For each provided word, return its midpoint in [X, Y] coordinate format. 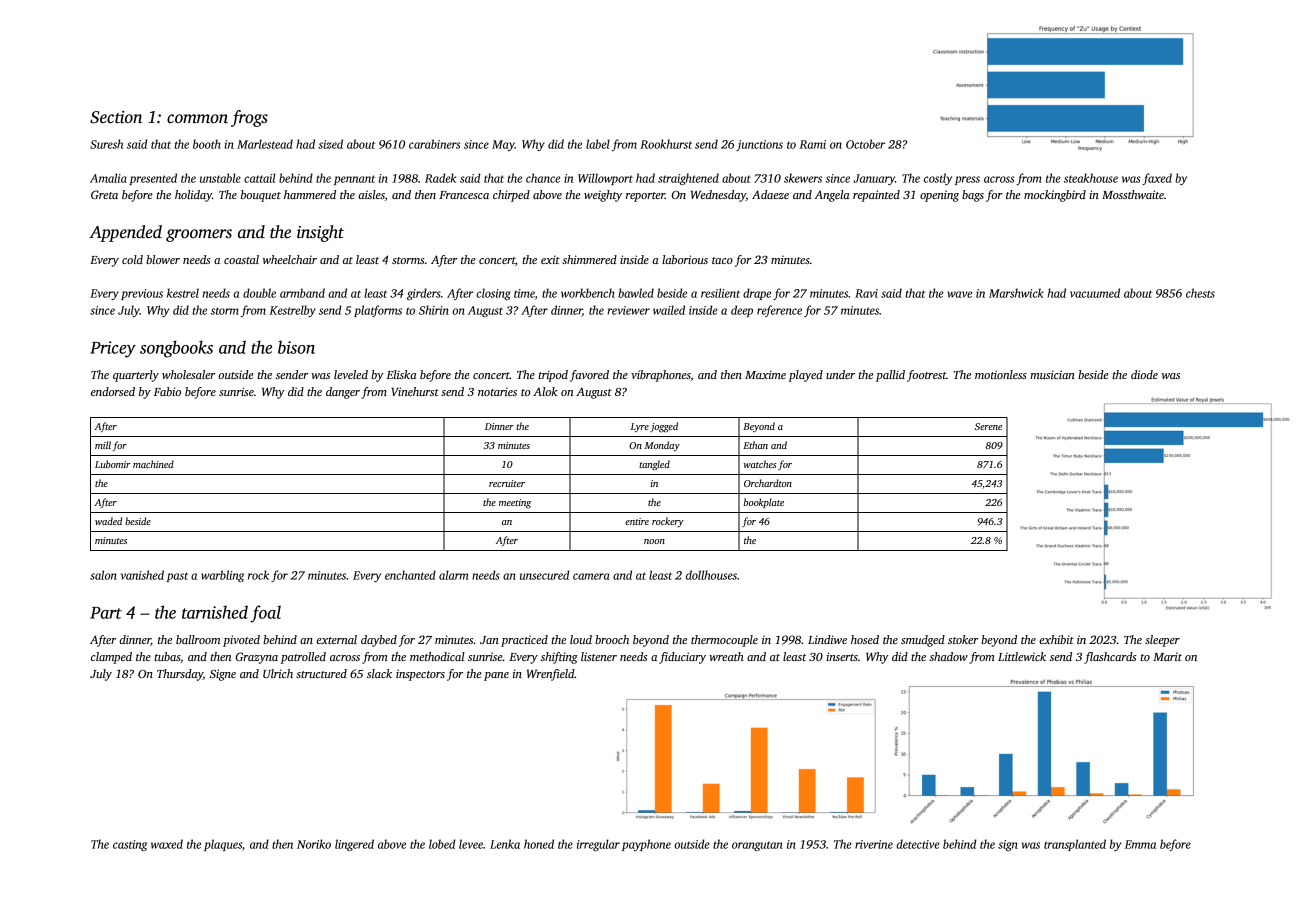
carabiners [434, 144]
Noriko [314, 844]
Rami [812, 144]
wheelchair [290, 259]
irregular [598, 845]
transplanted [1075, 845]
